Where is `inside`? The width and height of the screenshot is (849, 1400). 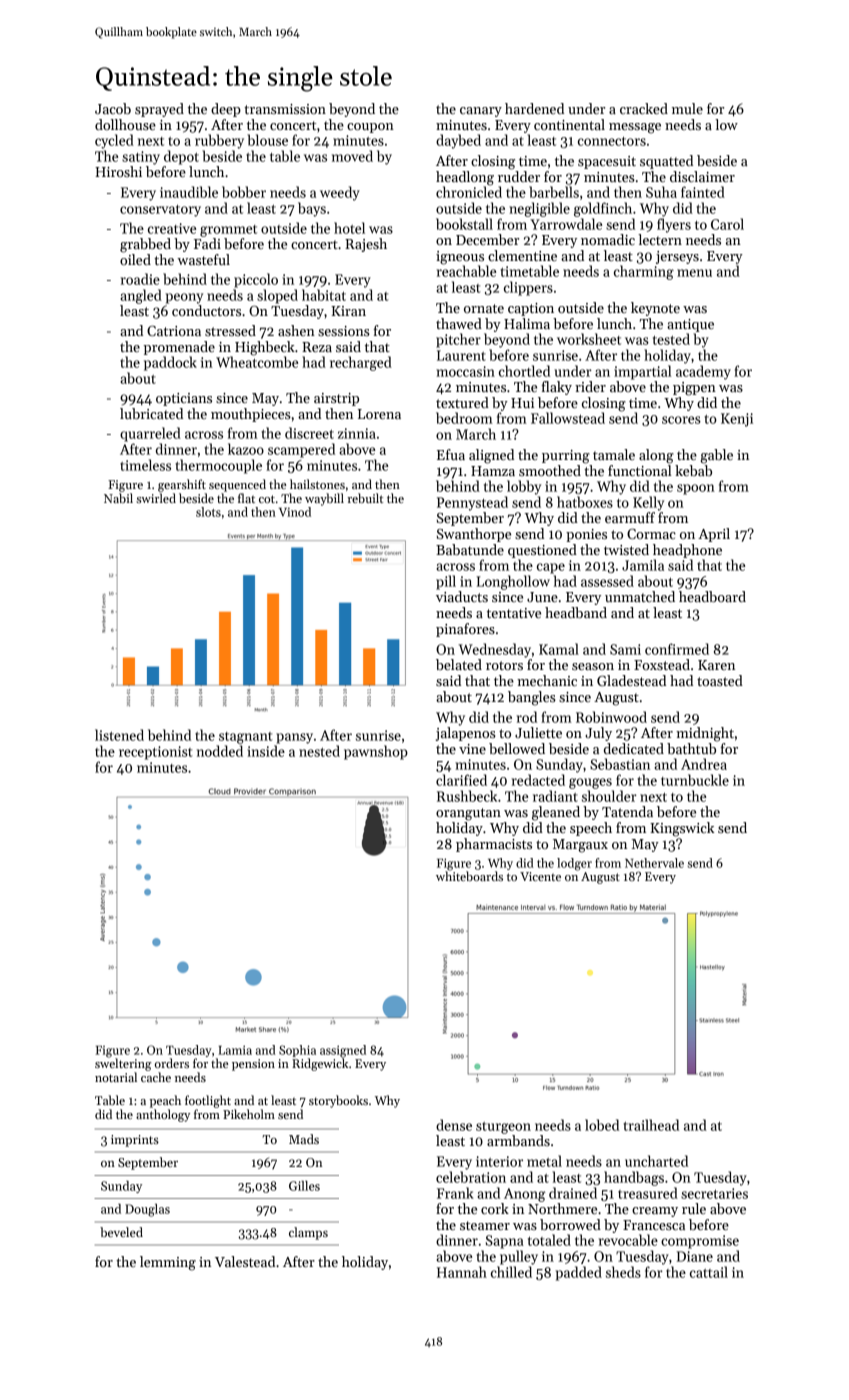
inside is located at coordinates (266, 751).
